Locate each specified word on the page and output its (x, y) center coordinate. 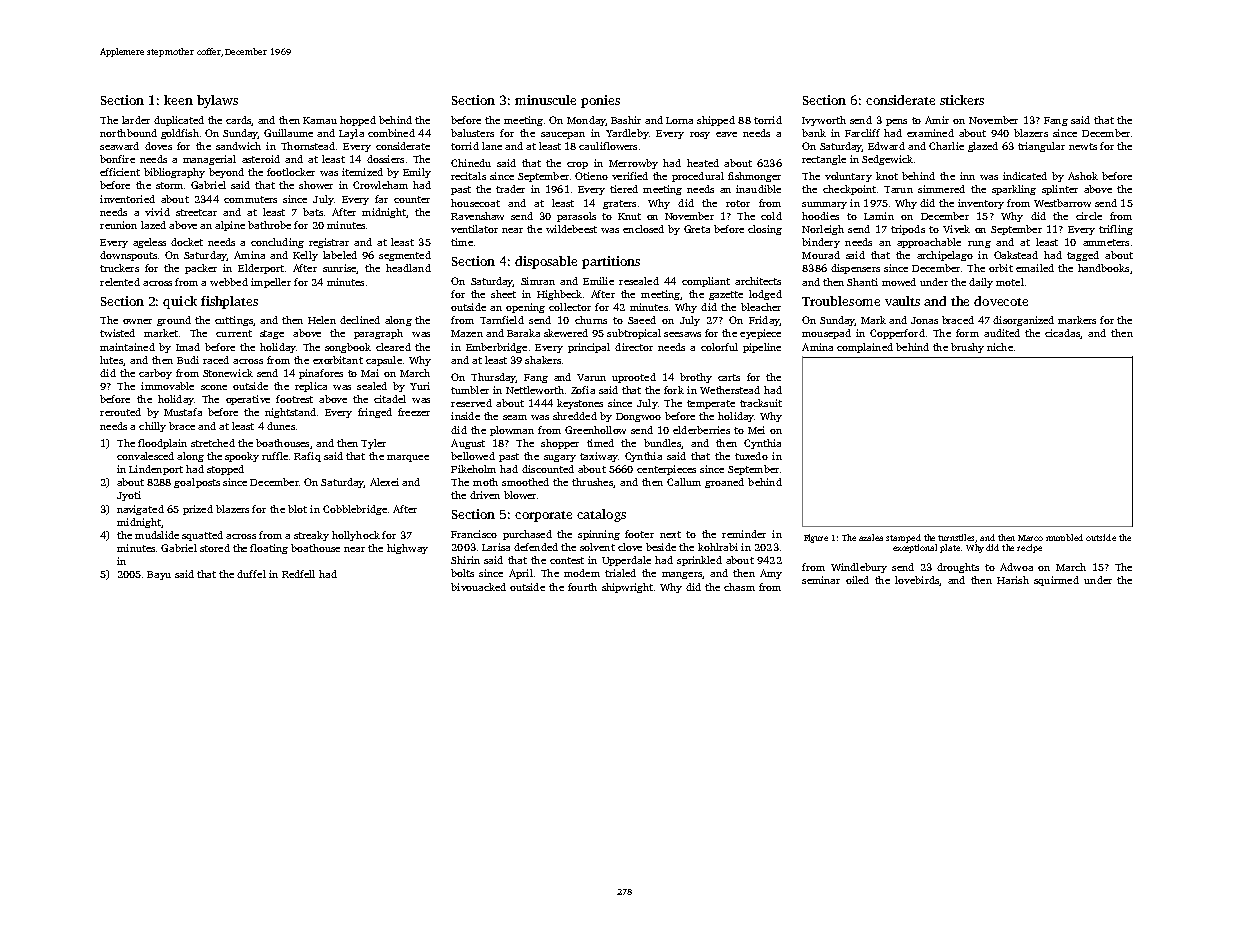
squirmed (1056, 581)
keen (178, 100)
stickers (962, 100)
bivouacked (478, 587)
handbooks (1103, 268)
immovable (167, 386)
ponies (600, 101)
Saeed (642, 320)
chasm (739, 587)
